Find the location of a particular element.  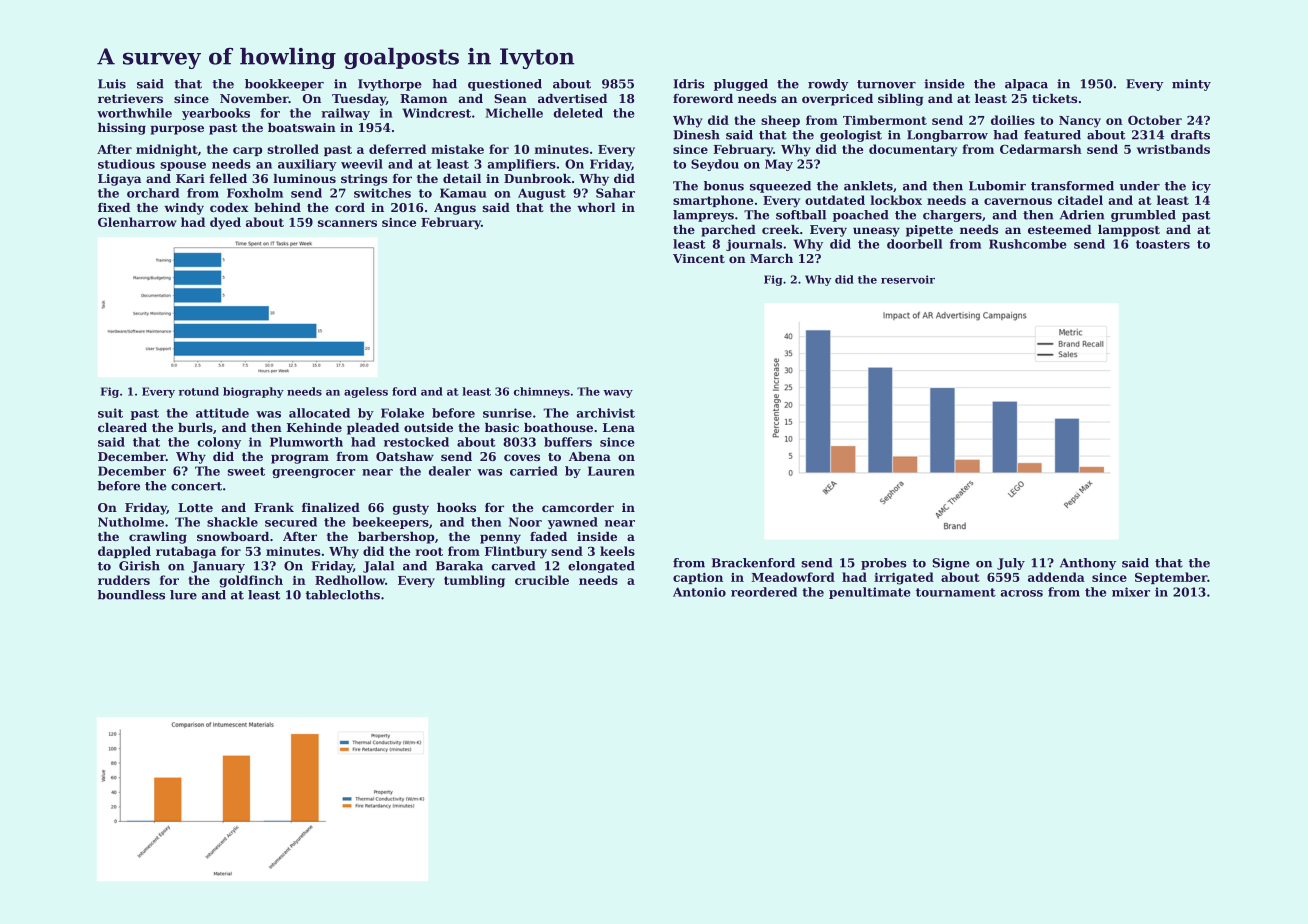

rotund is located at coordinates (199, 391).
